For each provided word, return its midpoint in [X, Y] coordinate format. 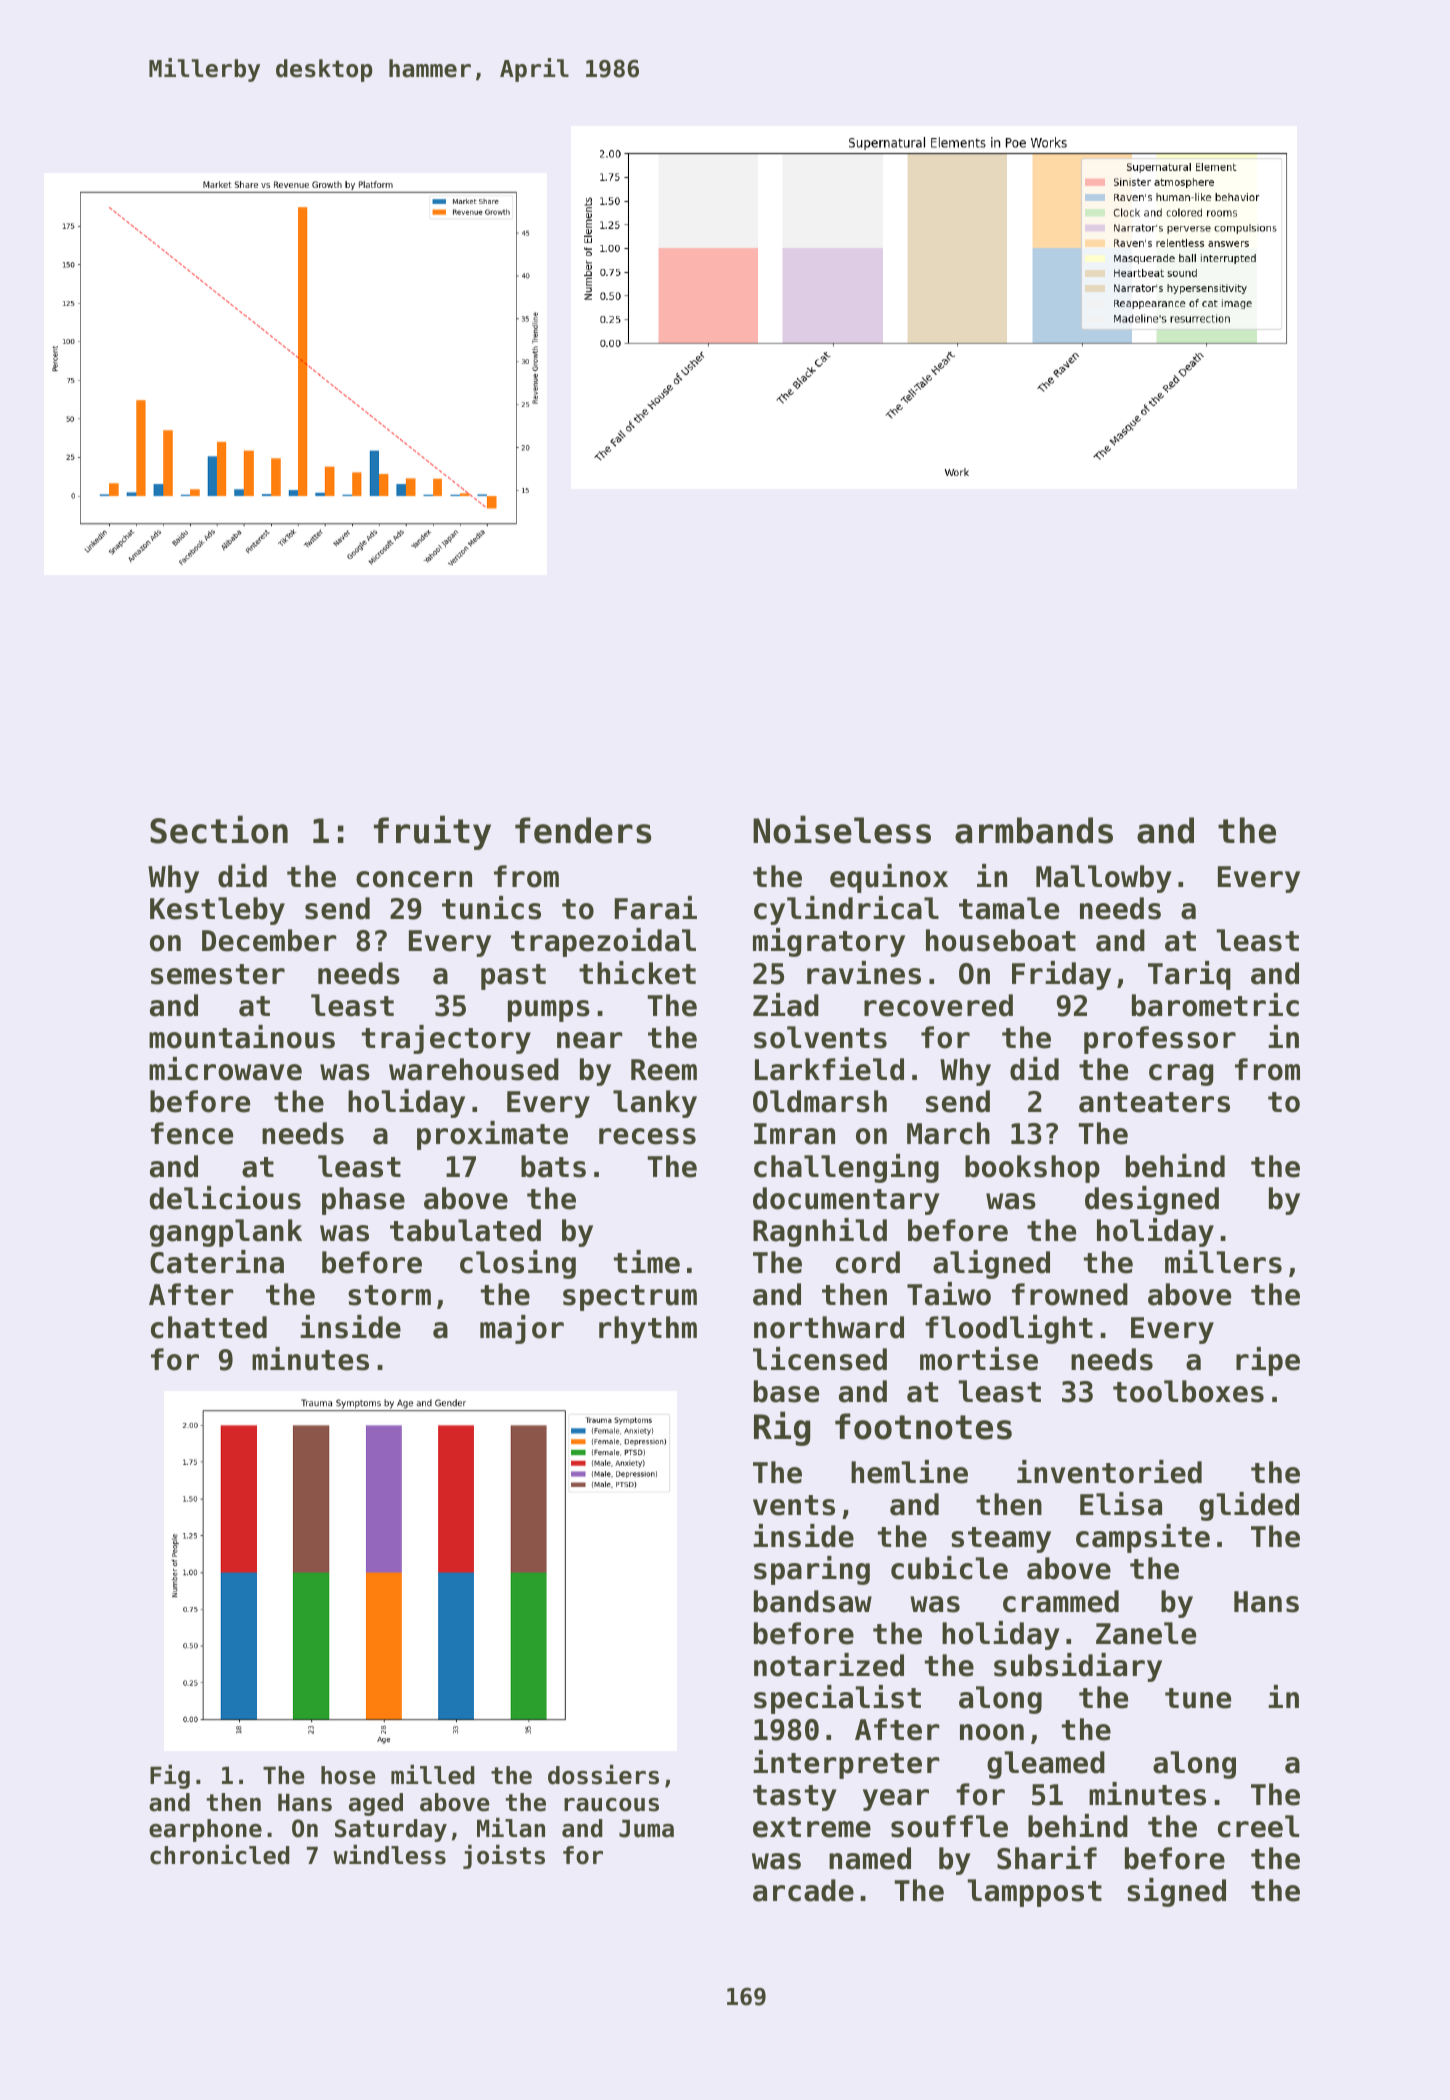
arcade [803, 1890]
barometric [1215, 1005]
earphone [205, 1830]
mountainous [242, 1037]
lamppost [1034, 1893]
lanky [655, 1104]
